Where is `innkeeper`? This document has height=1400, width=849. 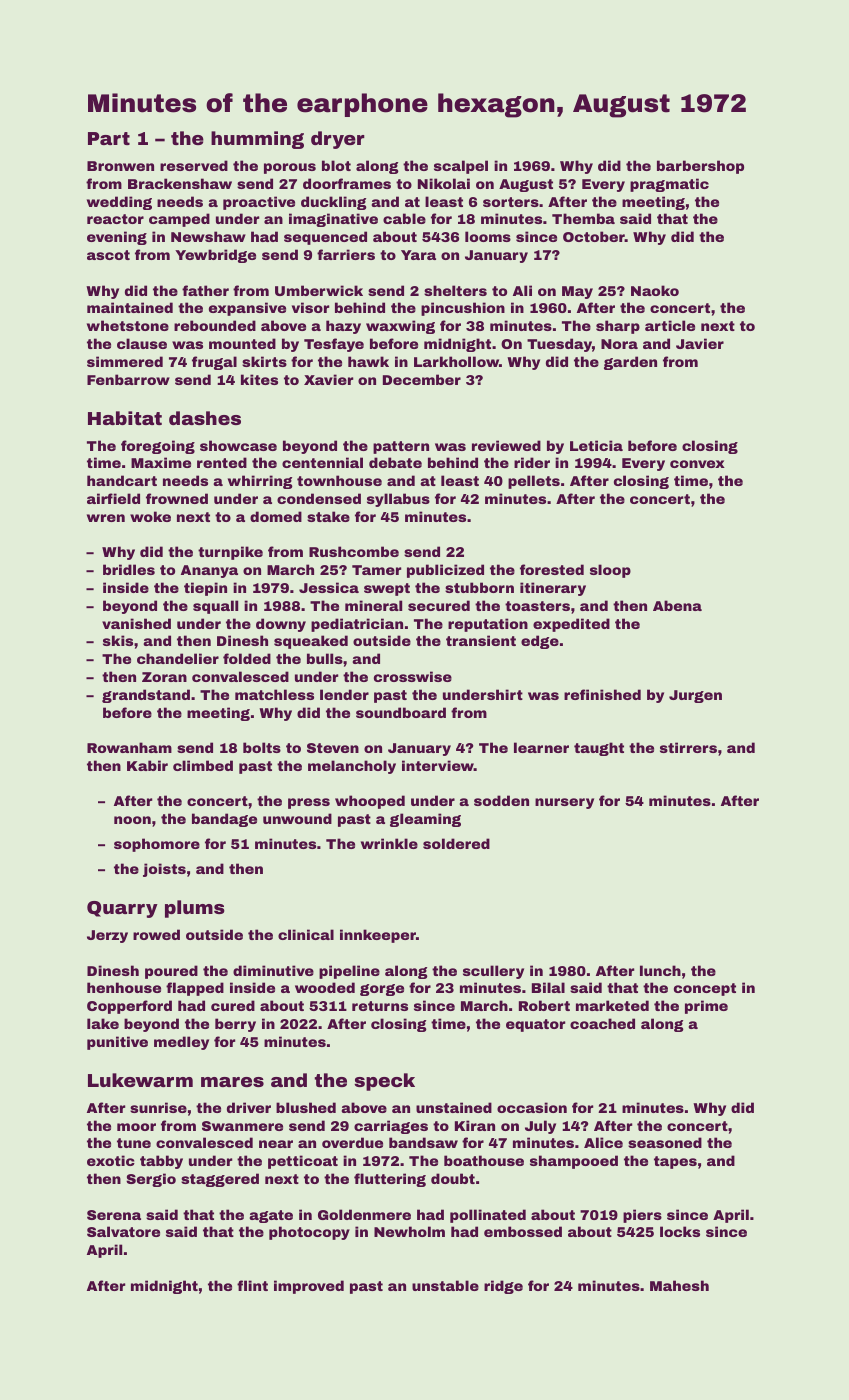 innkeeper is located at coordinates (378, 936).
